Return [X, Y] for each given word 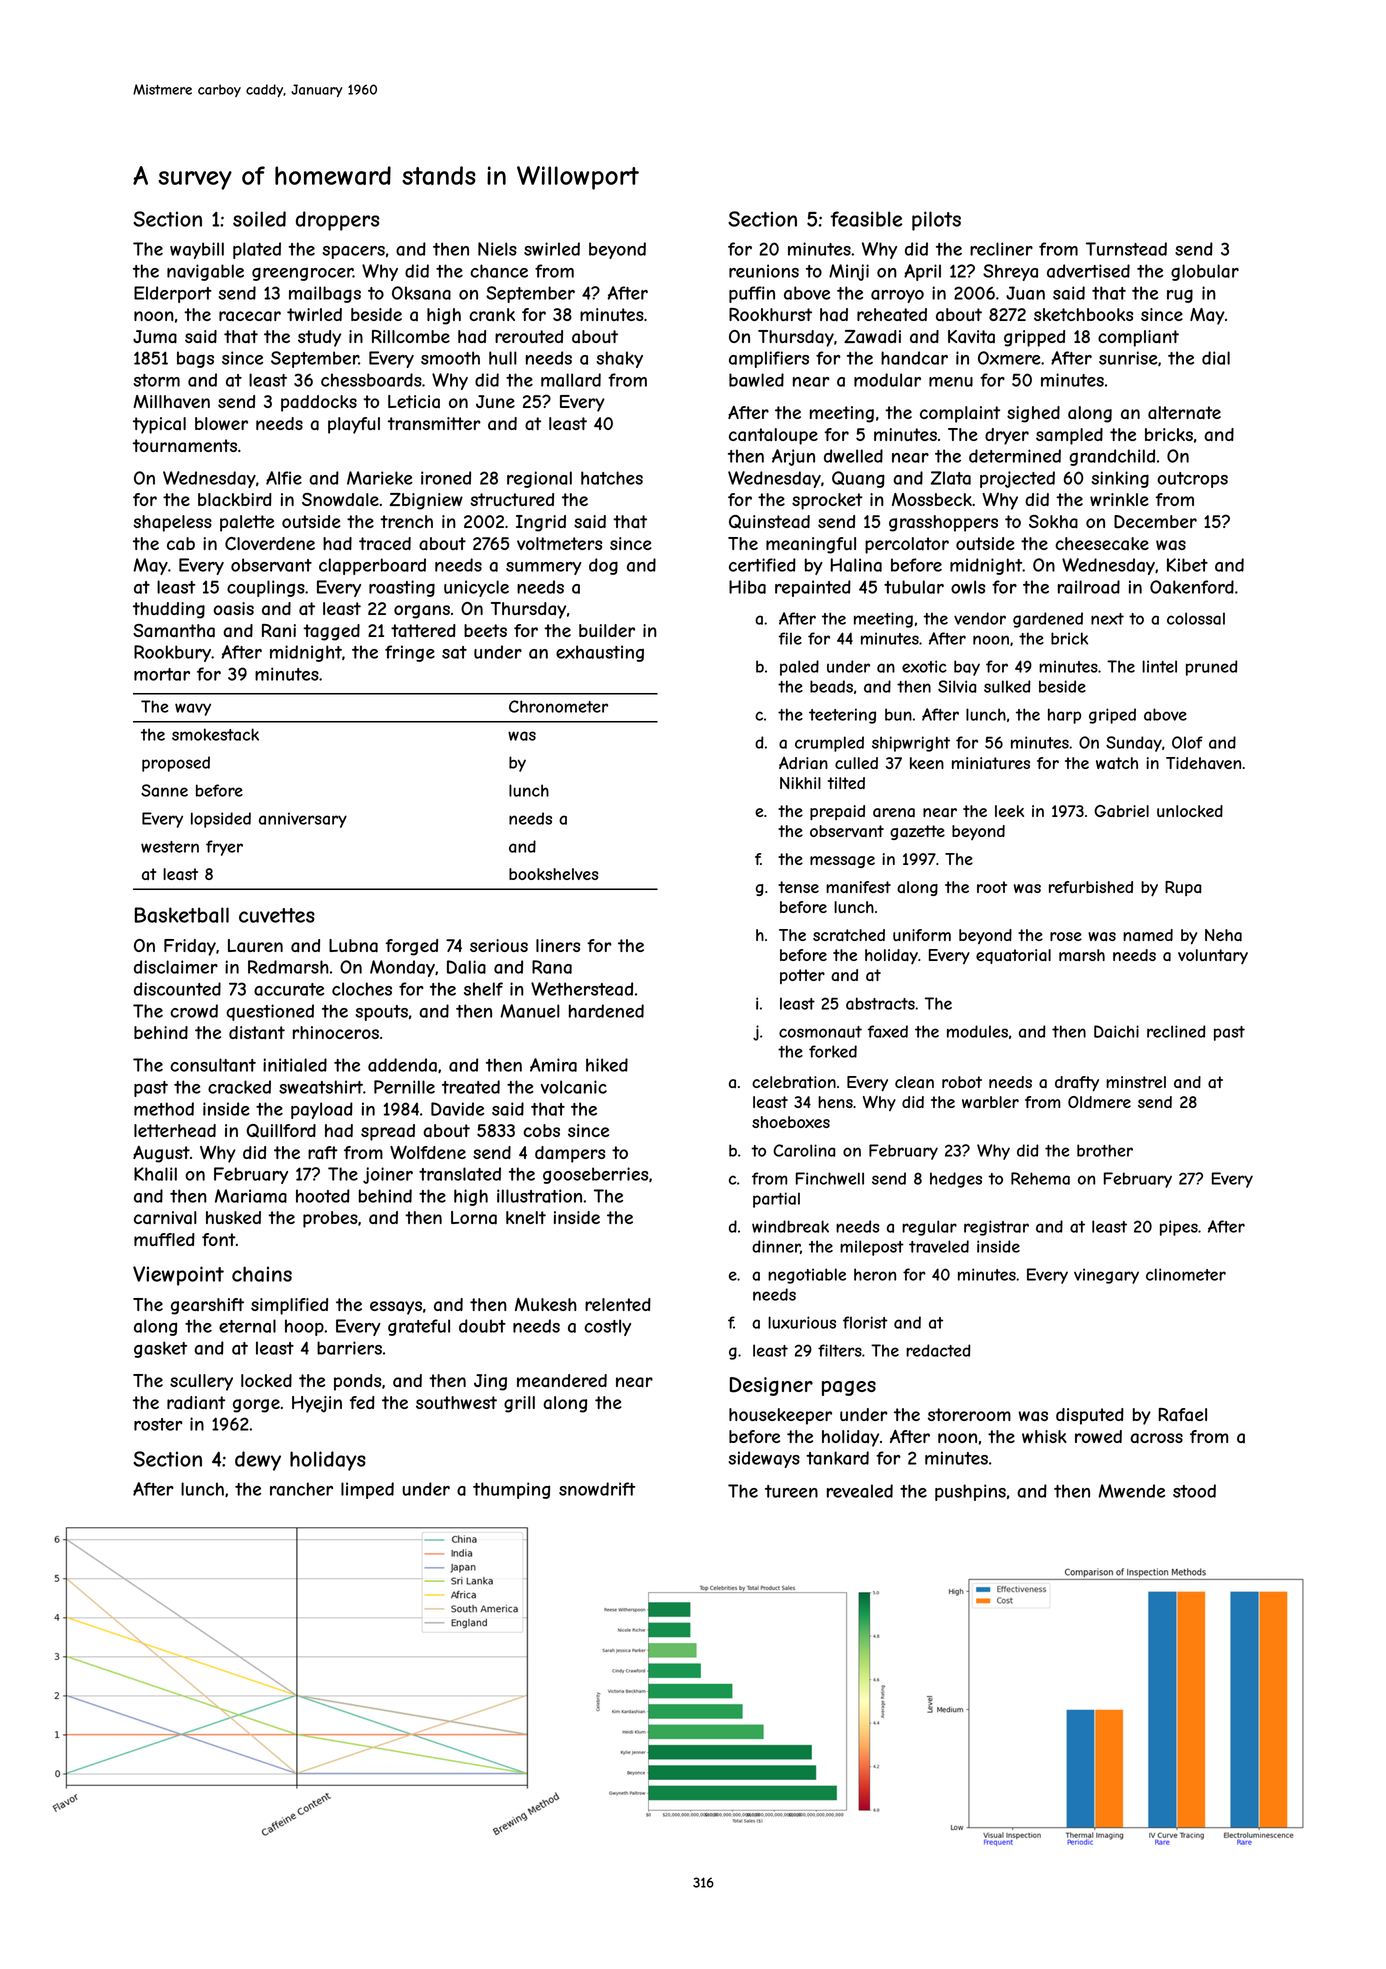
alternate [1184, 413]
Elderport [173, 294]
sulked [1007, 686]
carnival [165, 1218]
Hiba [747, 587]
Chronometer [558, 706]
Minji [849, 272]
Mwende [1131, 1491]
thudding [169, 610]
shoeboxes [791, 1122]
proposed [176, 764]
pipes [1179, 1228]
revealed [860, 1491]
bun [898, 714]
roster [158, 1424]
